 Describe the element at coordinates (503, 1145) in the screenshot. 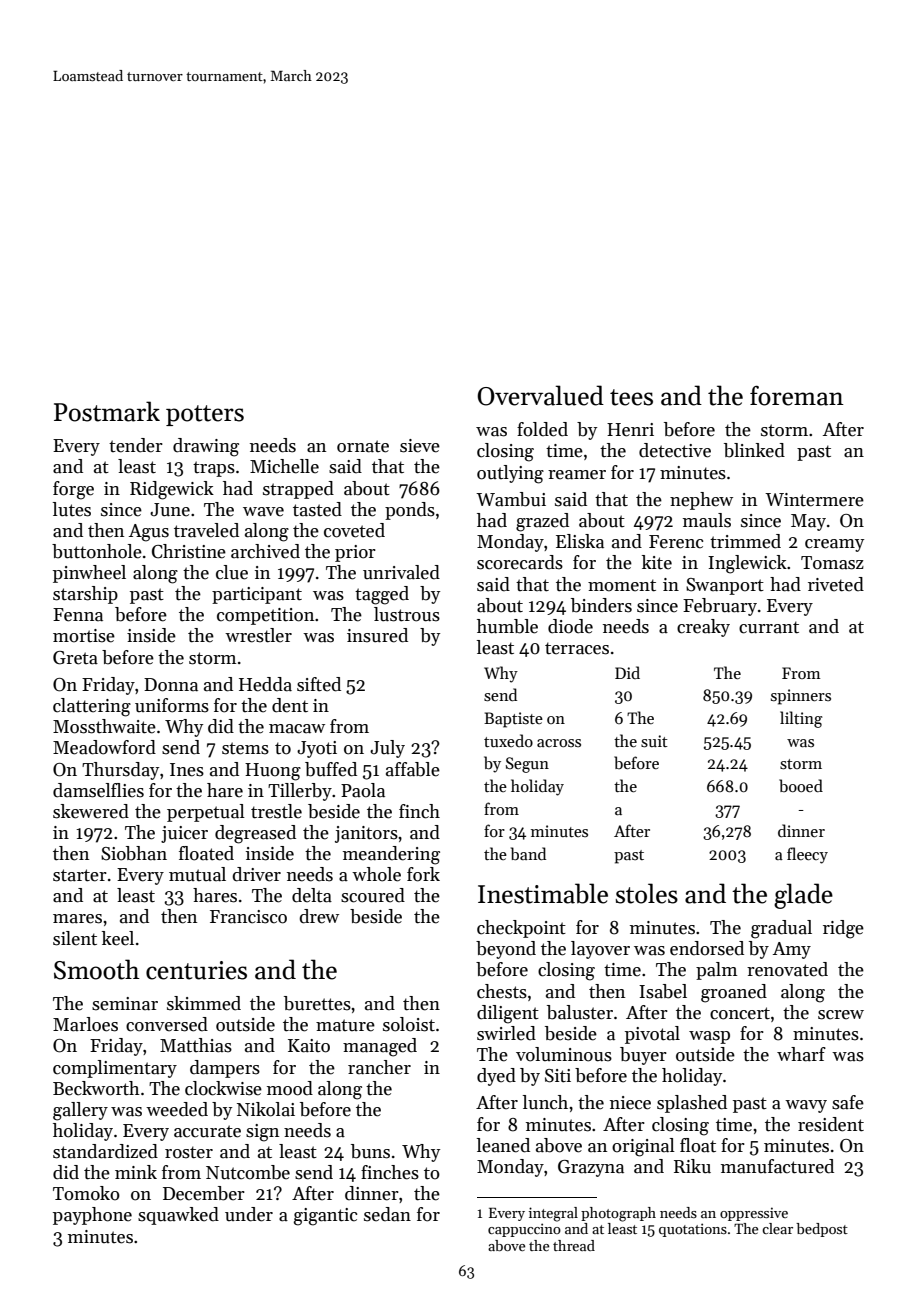

I see `leaned` at that location.
